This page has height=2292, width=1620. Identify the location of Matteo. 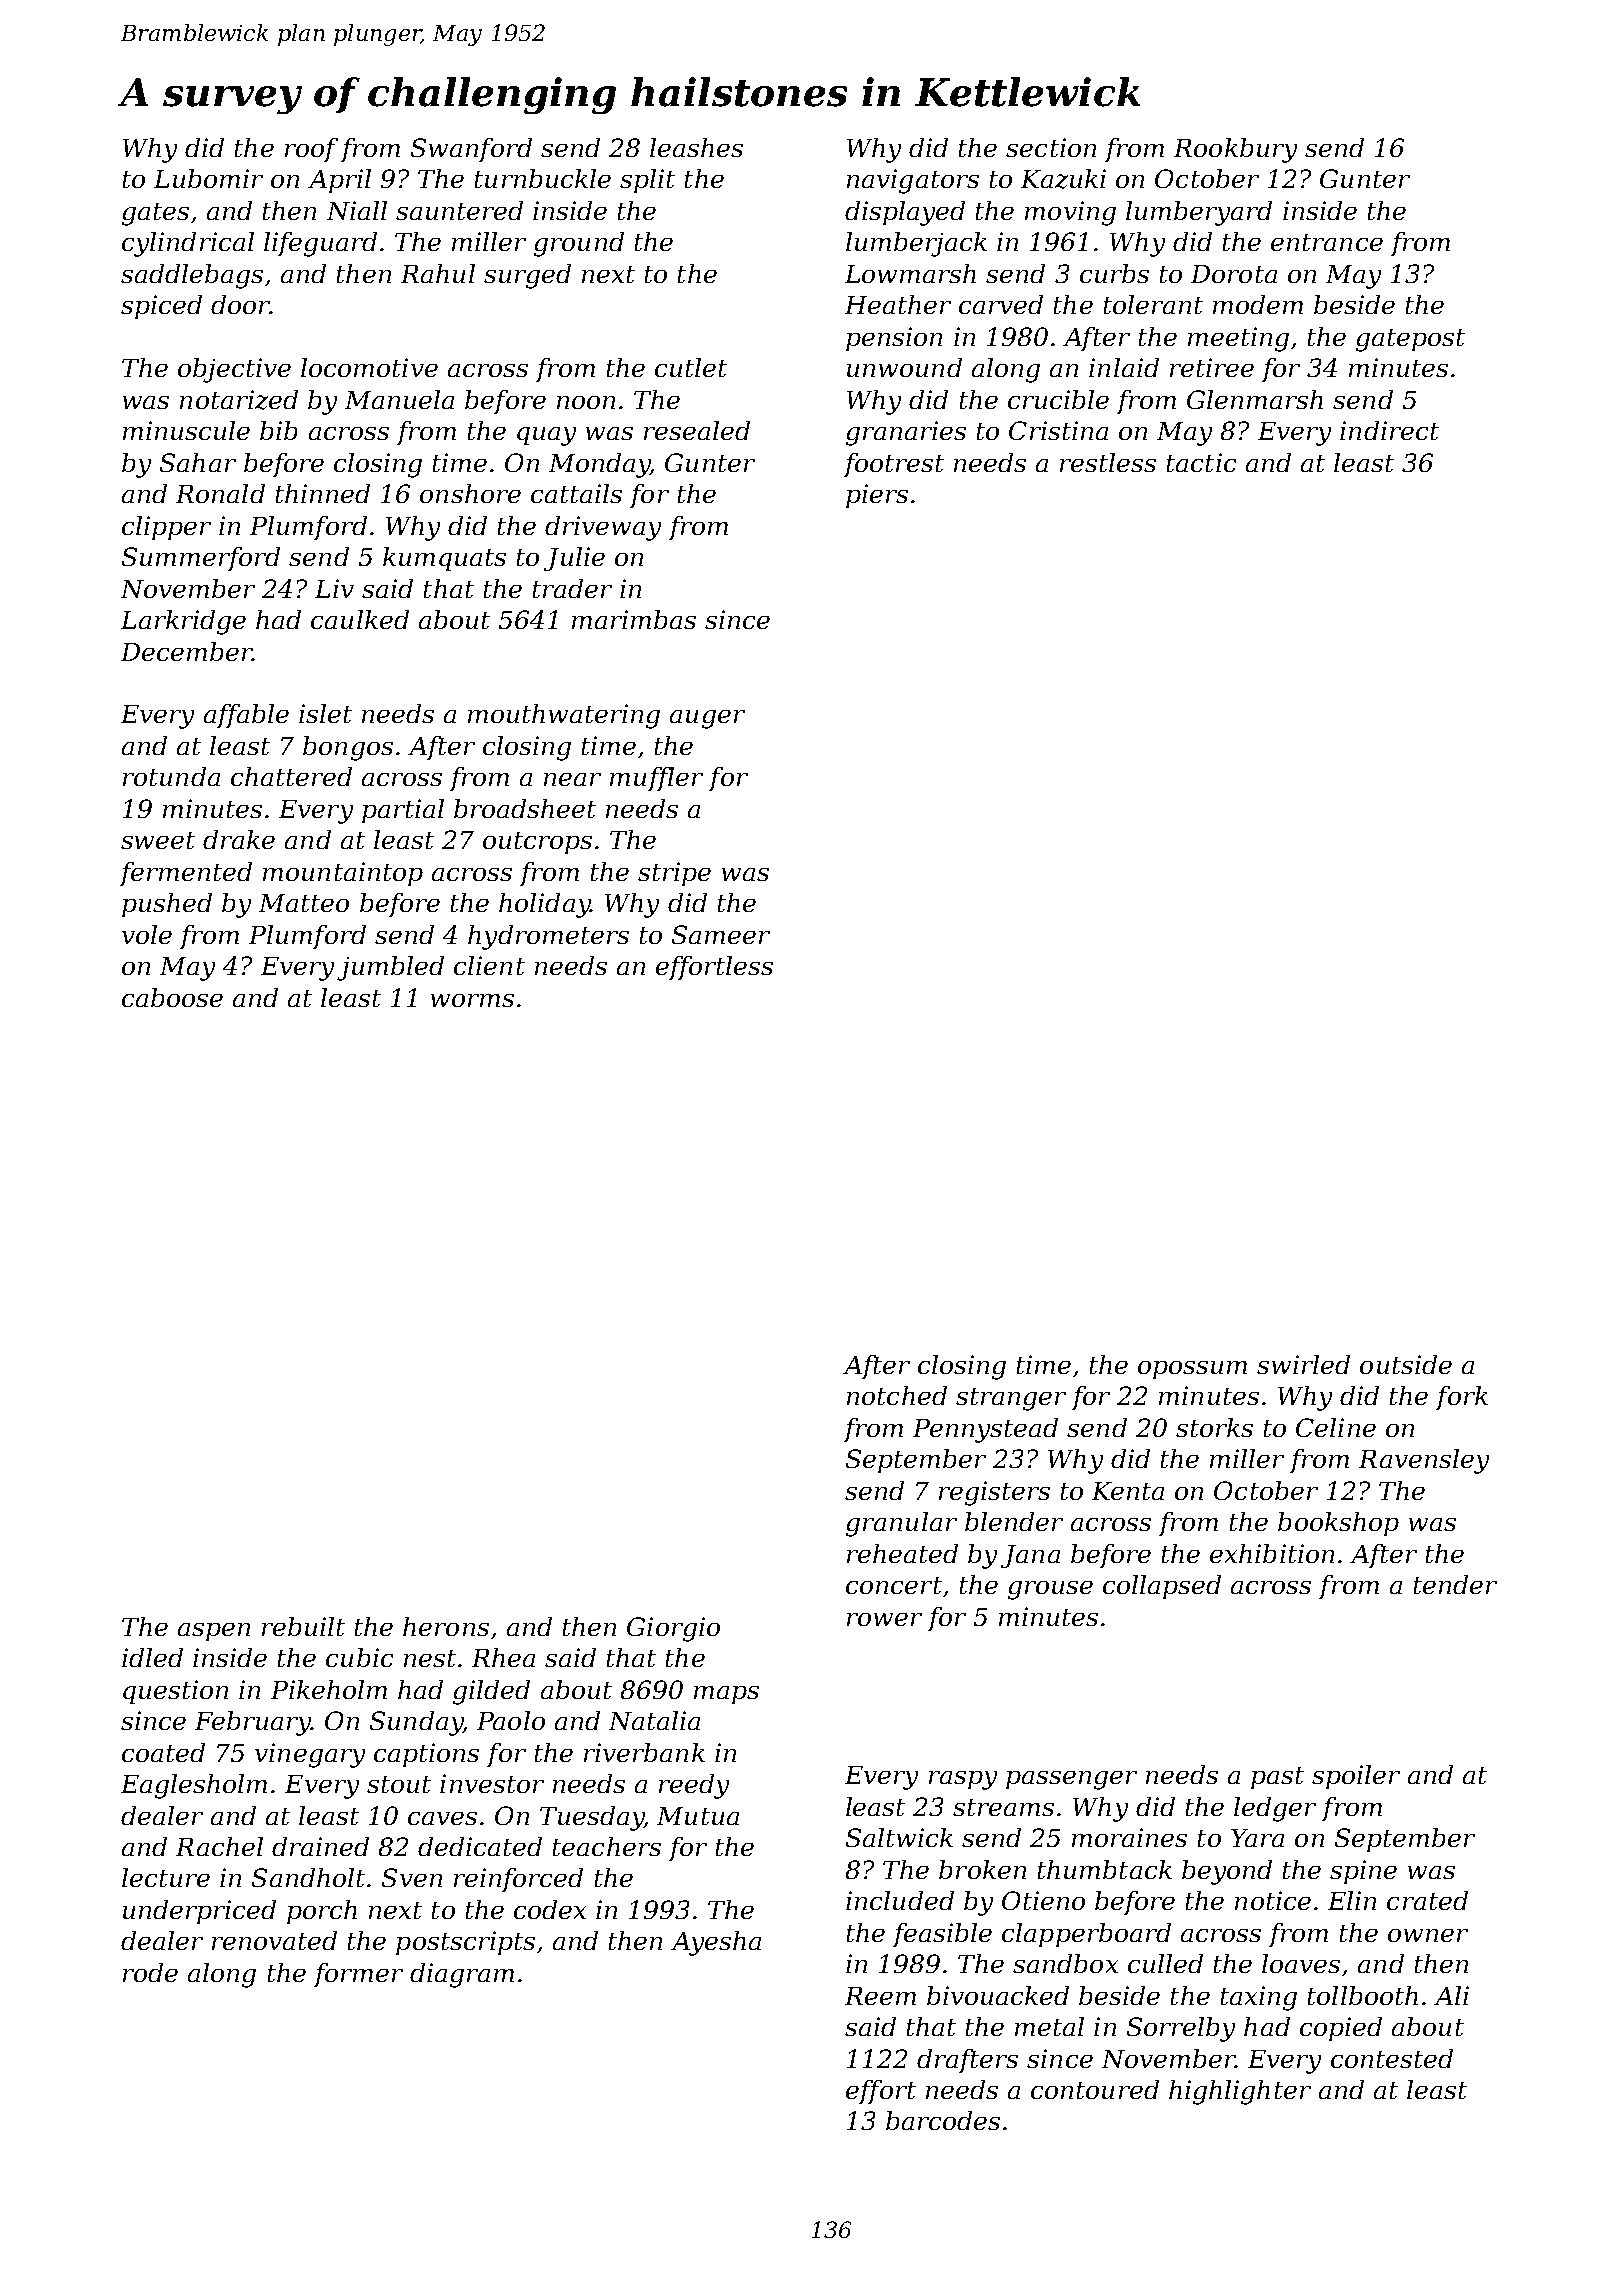
(304, 903).
